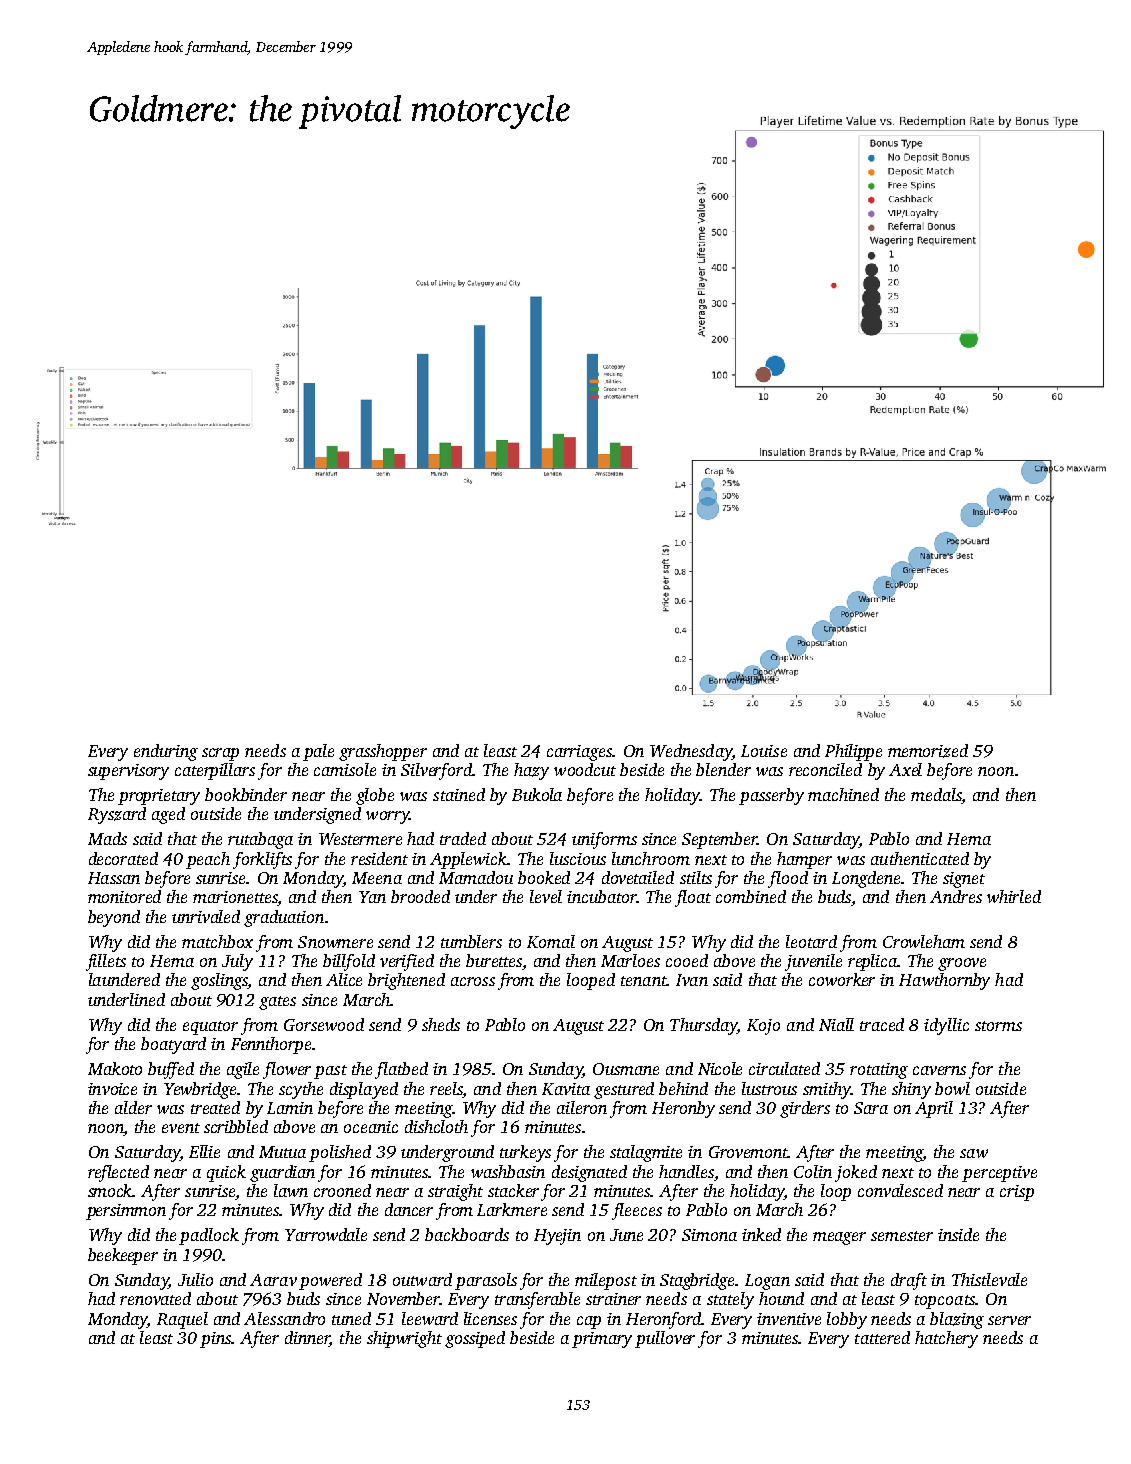 This screenshot has height=1464, width=1131. Describe the element at coordinates (771, 796) in the screenshot. I see `passerby` at that location.
